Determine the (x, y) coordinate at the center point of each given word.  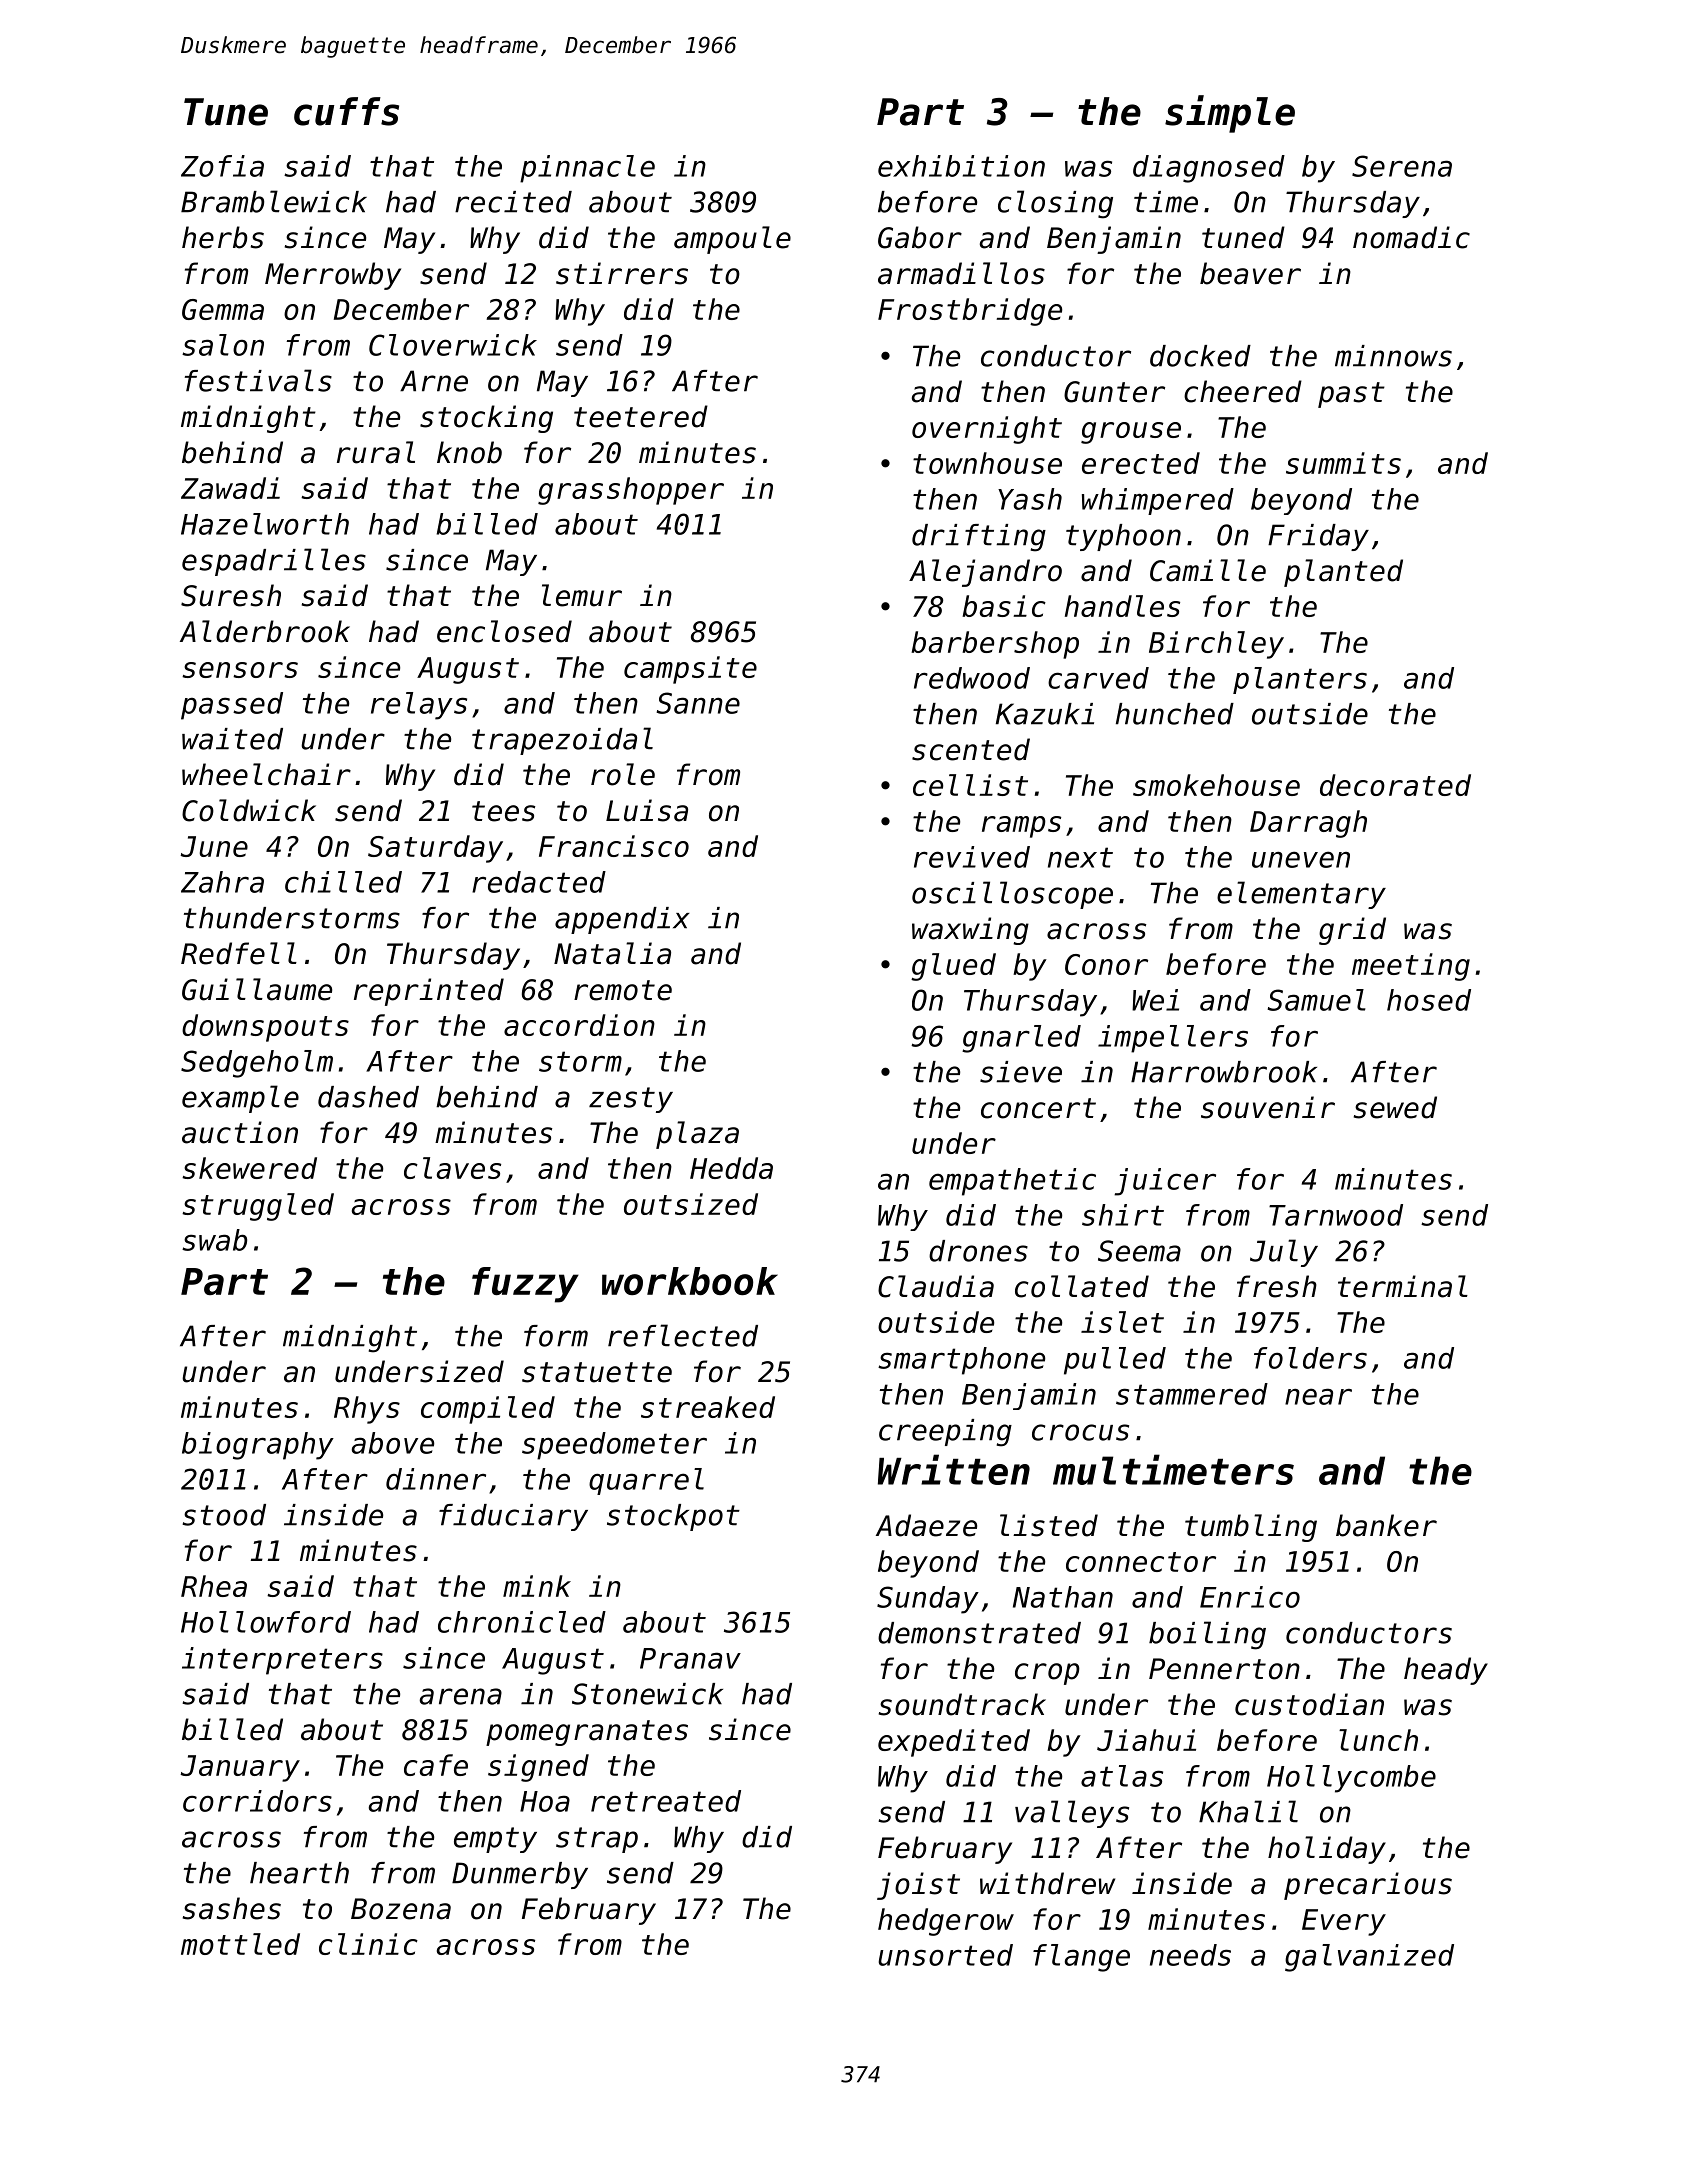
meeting (1411, 967)
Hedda (731, 1168)
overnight (987, 430)
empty (495, 1840)
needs (1190, 1955)
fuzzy (525, 1285)
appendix (622, 920)
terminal (1403, 1286)
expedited (954, 1743)
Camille (1208, 570)
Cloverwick (453, 345)
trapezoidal (562, 741)
